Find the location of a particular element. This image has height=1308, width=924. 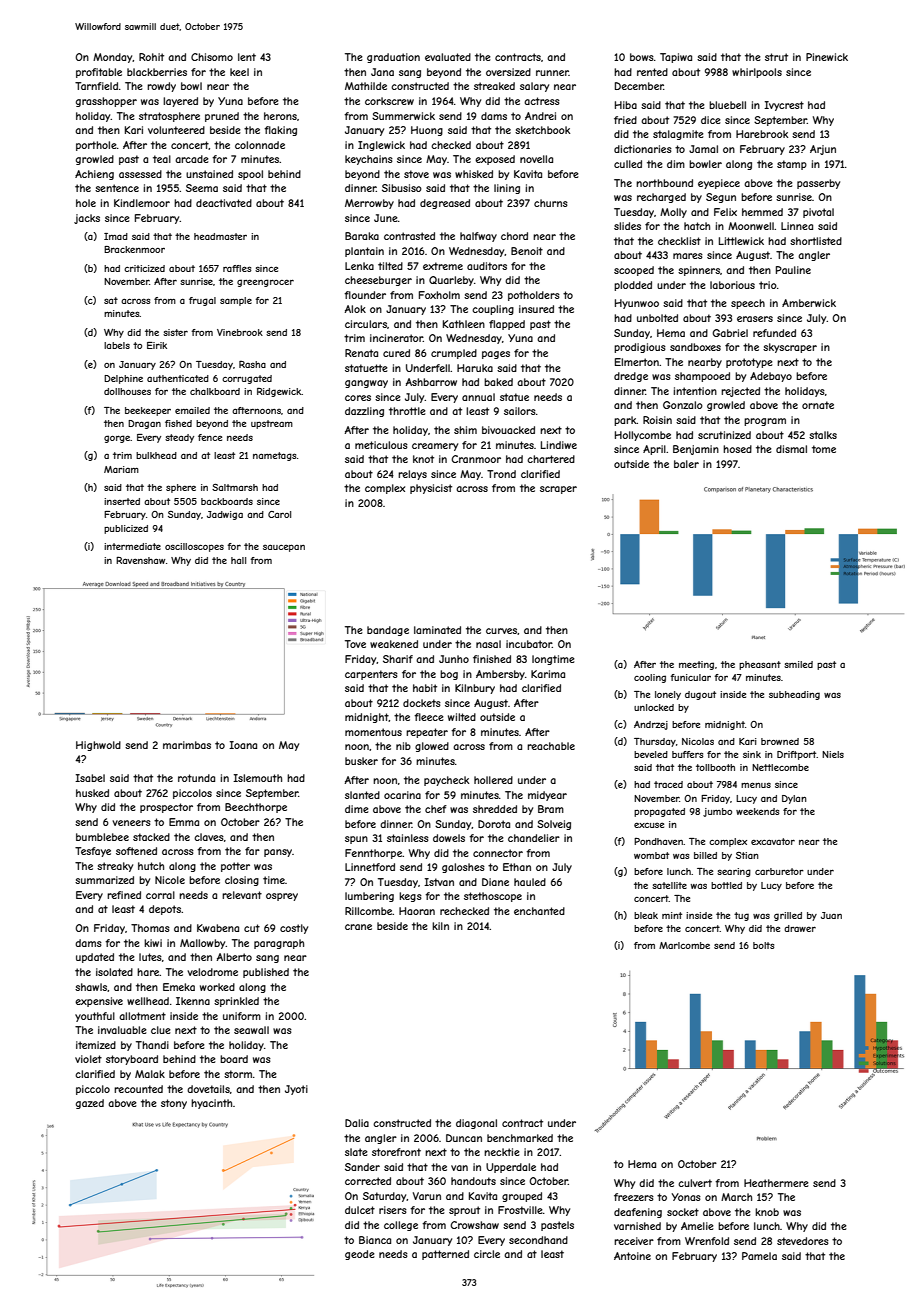

geode is located at coordinates (360, 1255).
